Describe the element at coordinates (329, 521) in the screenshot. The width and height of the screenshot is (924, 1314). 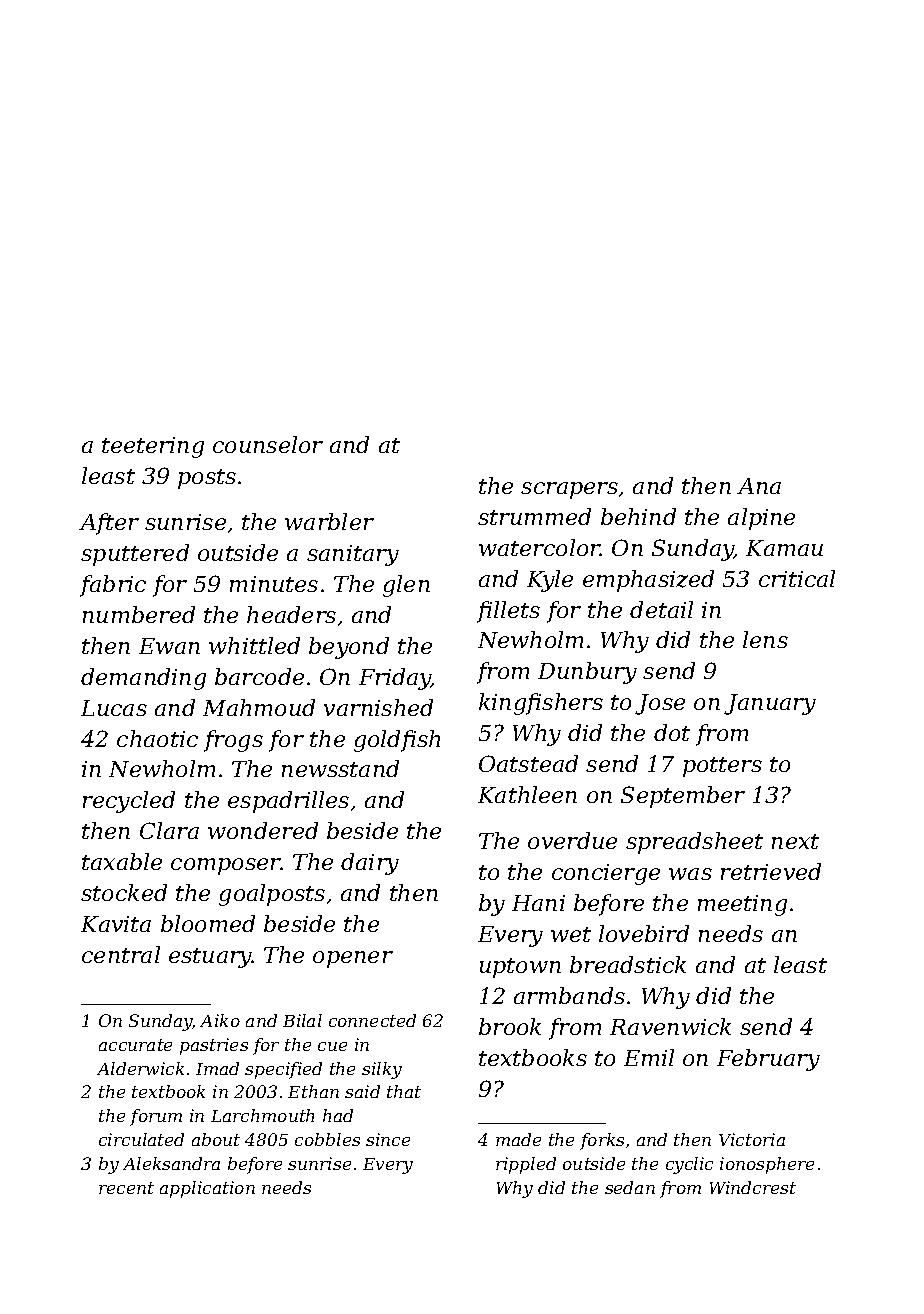
I see `warbler` at that location.
